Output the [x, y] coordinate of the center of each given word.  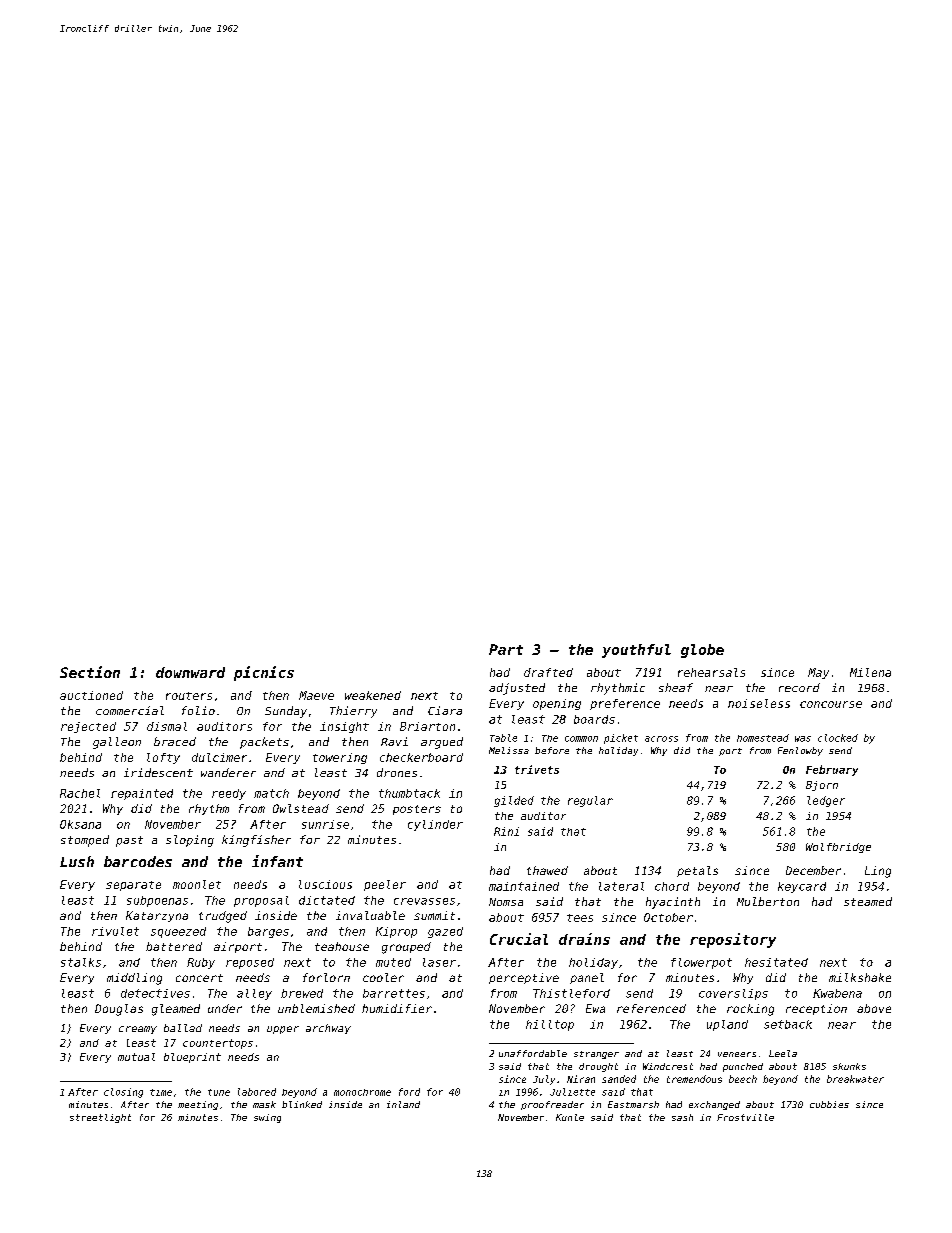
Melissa [509, 750]
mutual [136, 1057]
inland [403, 1104]
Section [90, 672]
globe [702, 651]
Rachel [80, 793]
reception [816, 1009]
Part [506, 649]
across [661, 739]
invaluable [370, 915]
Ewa [595, 1008]
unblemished [316, 1008]
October [668, 917]
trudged [223, 917]
